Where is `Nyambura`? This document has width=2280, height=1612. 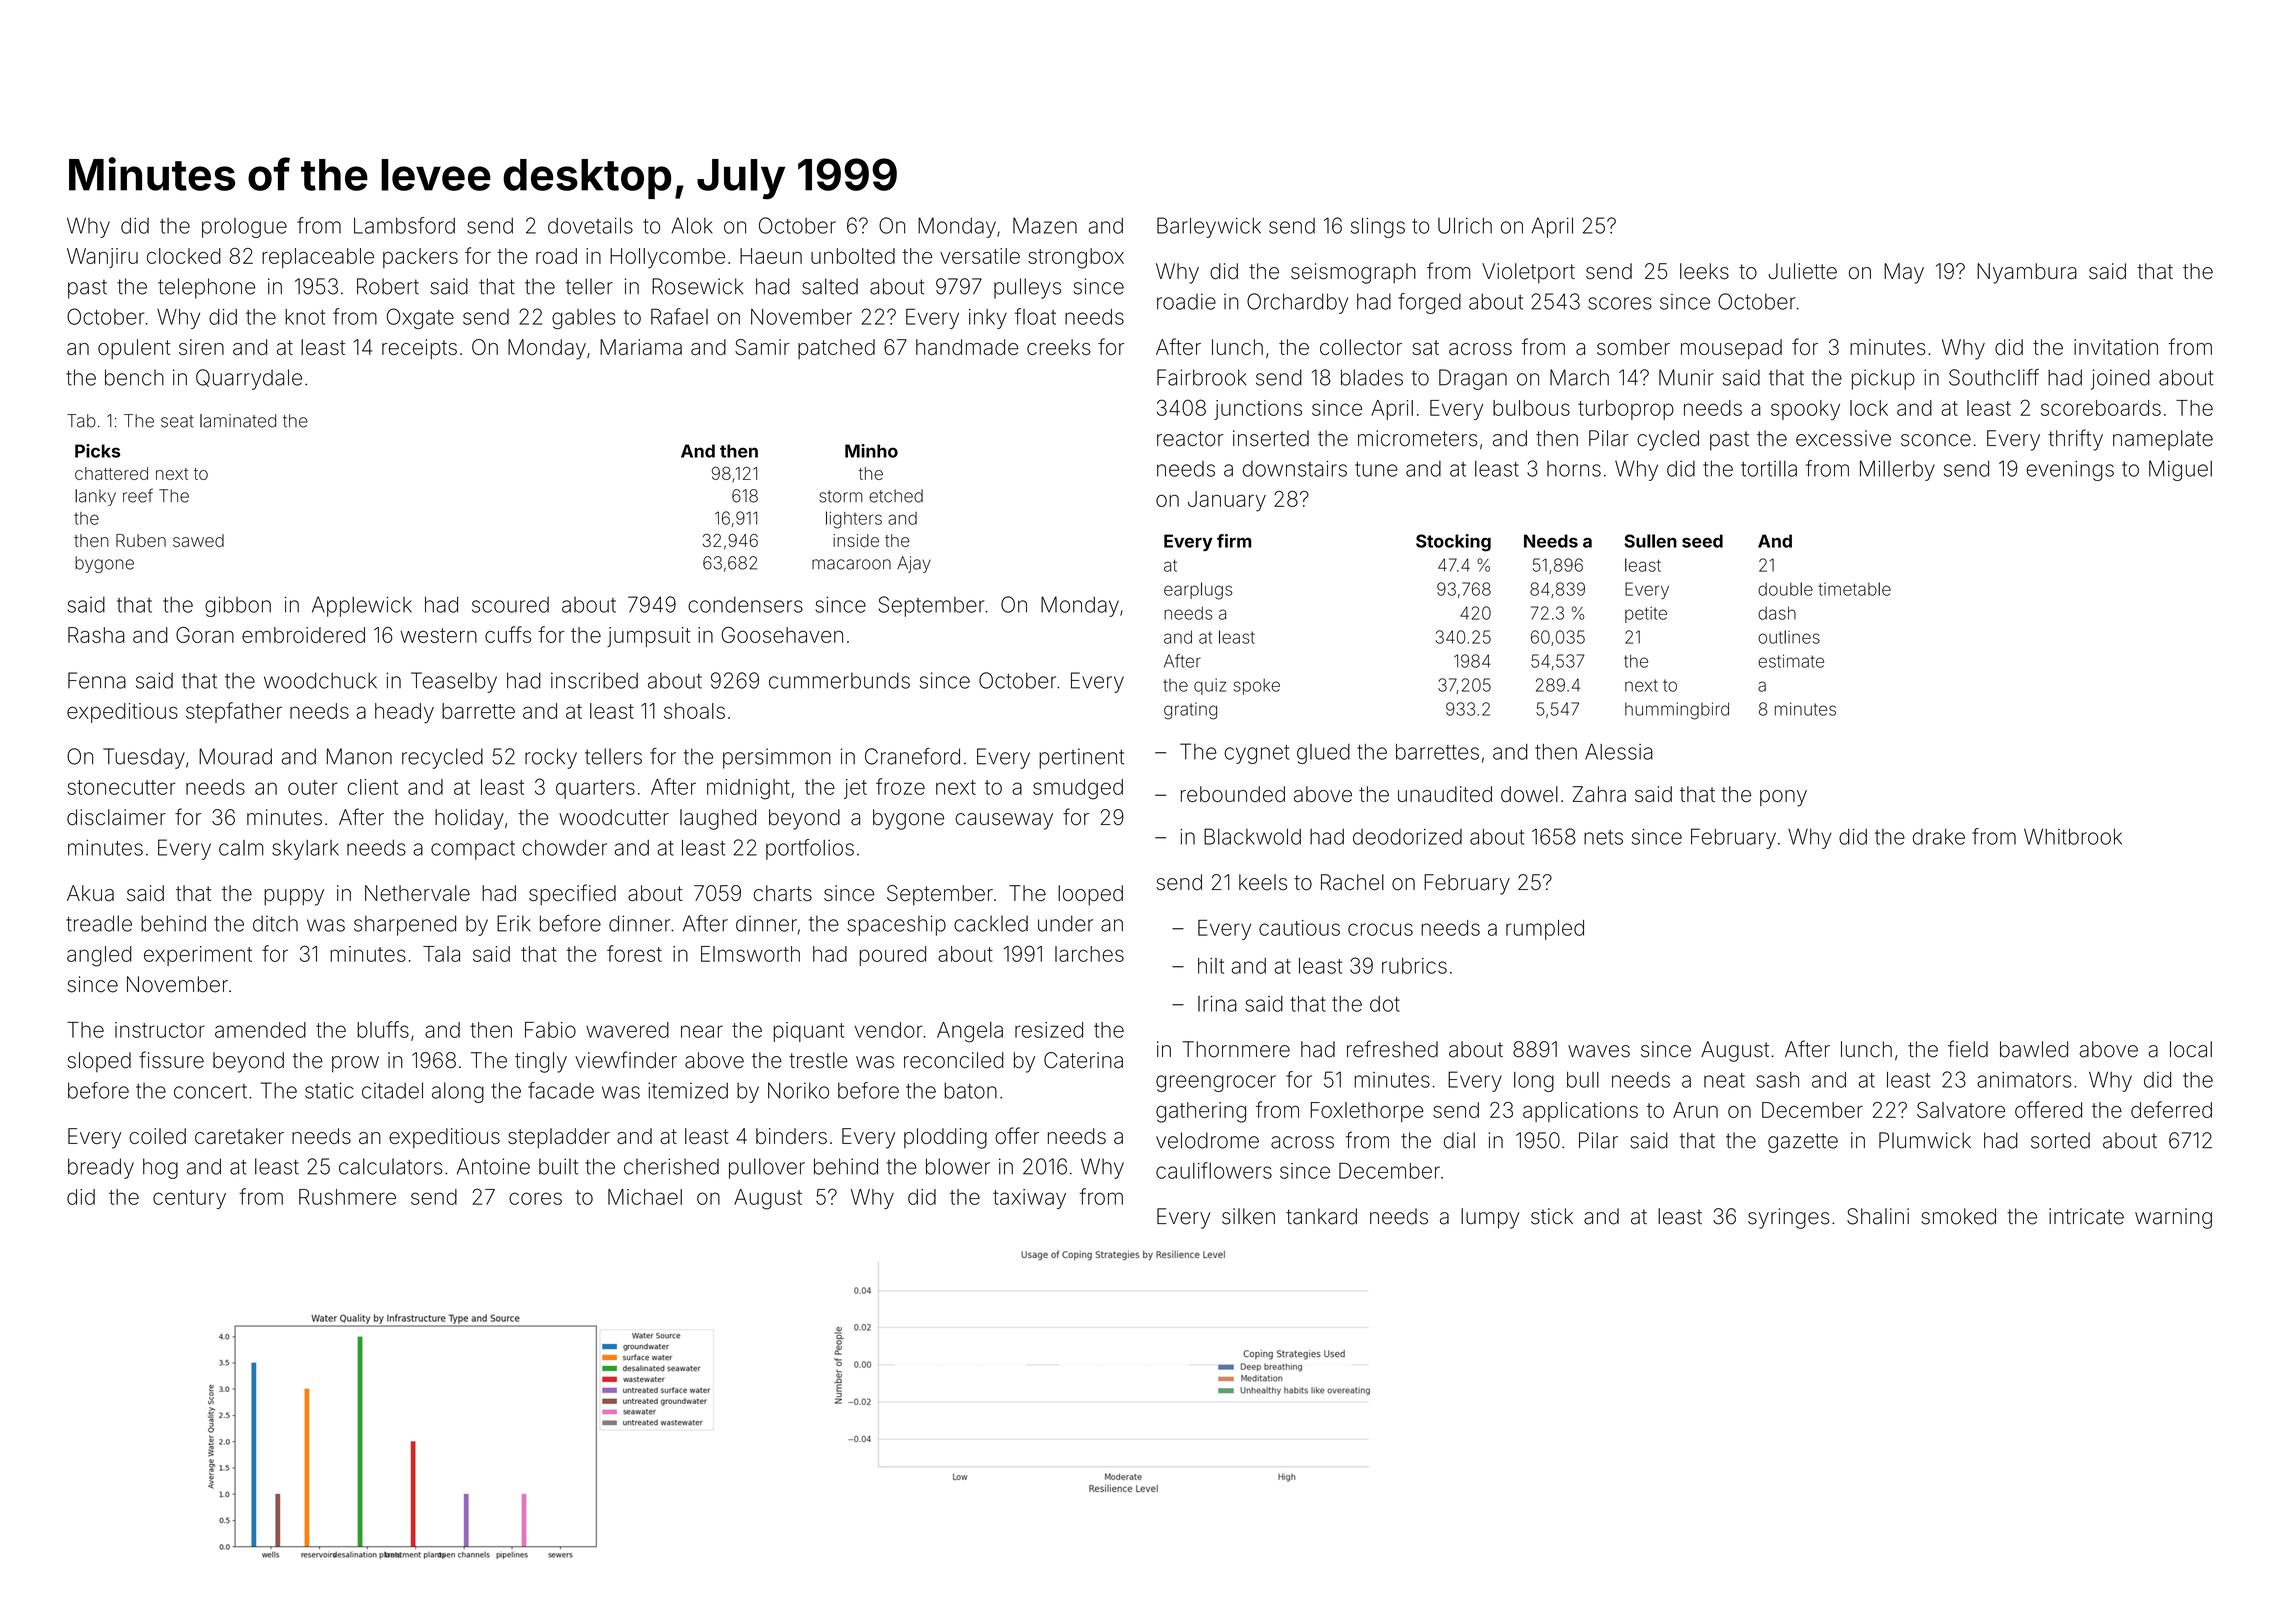 Nyambura is located at coordinates (2027, 273).
